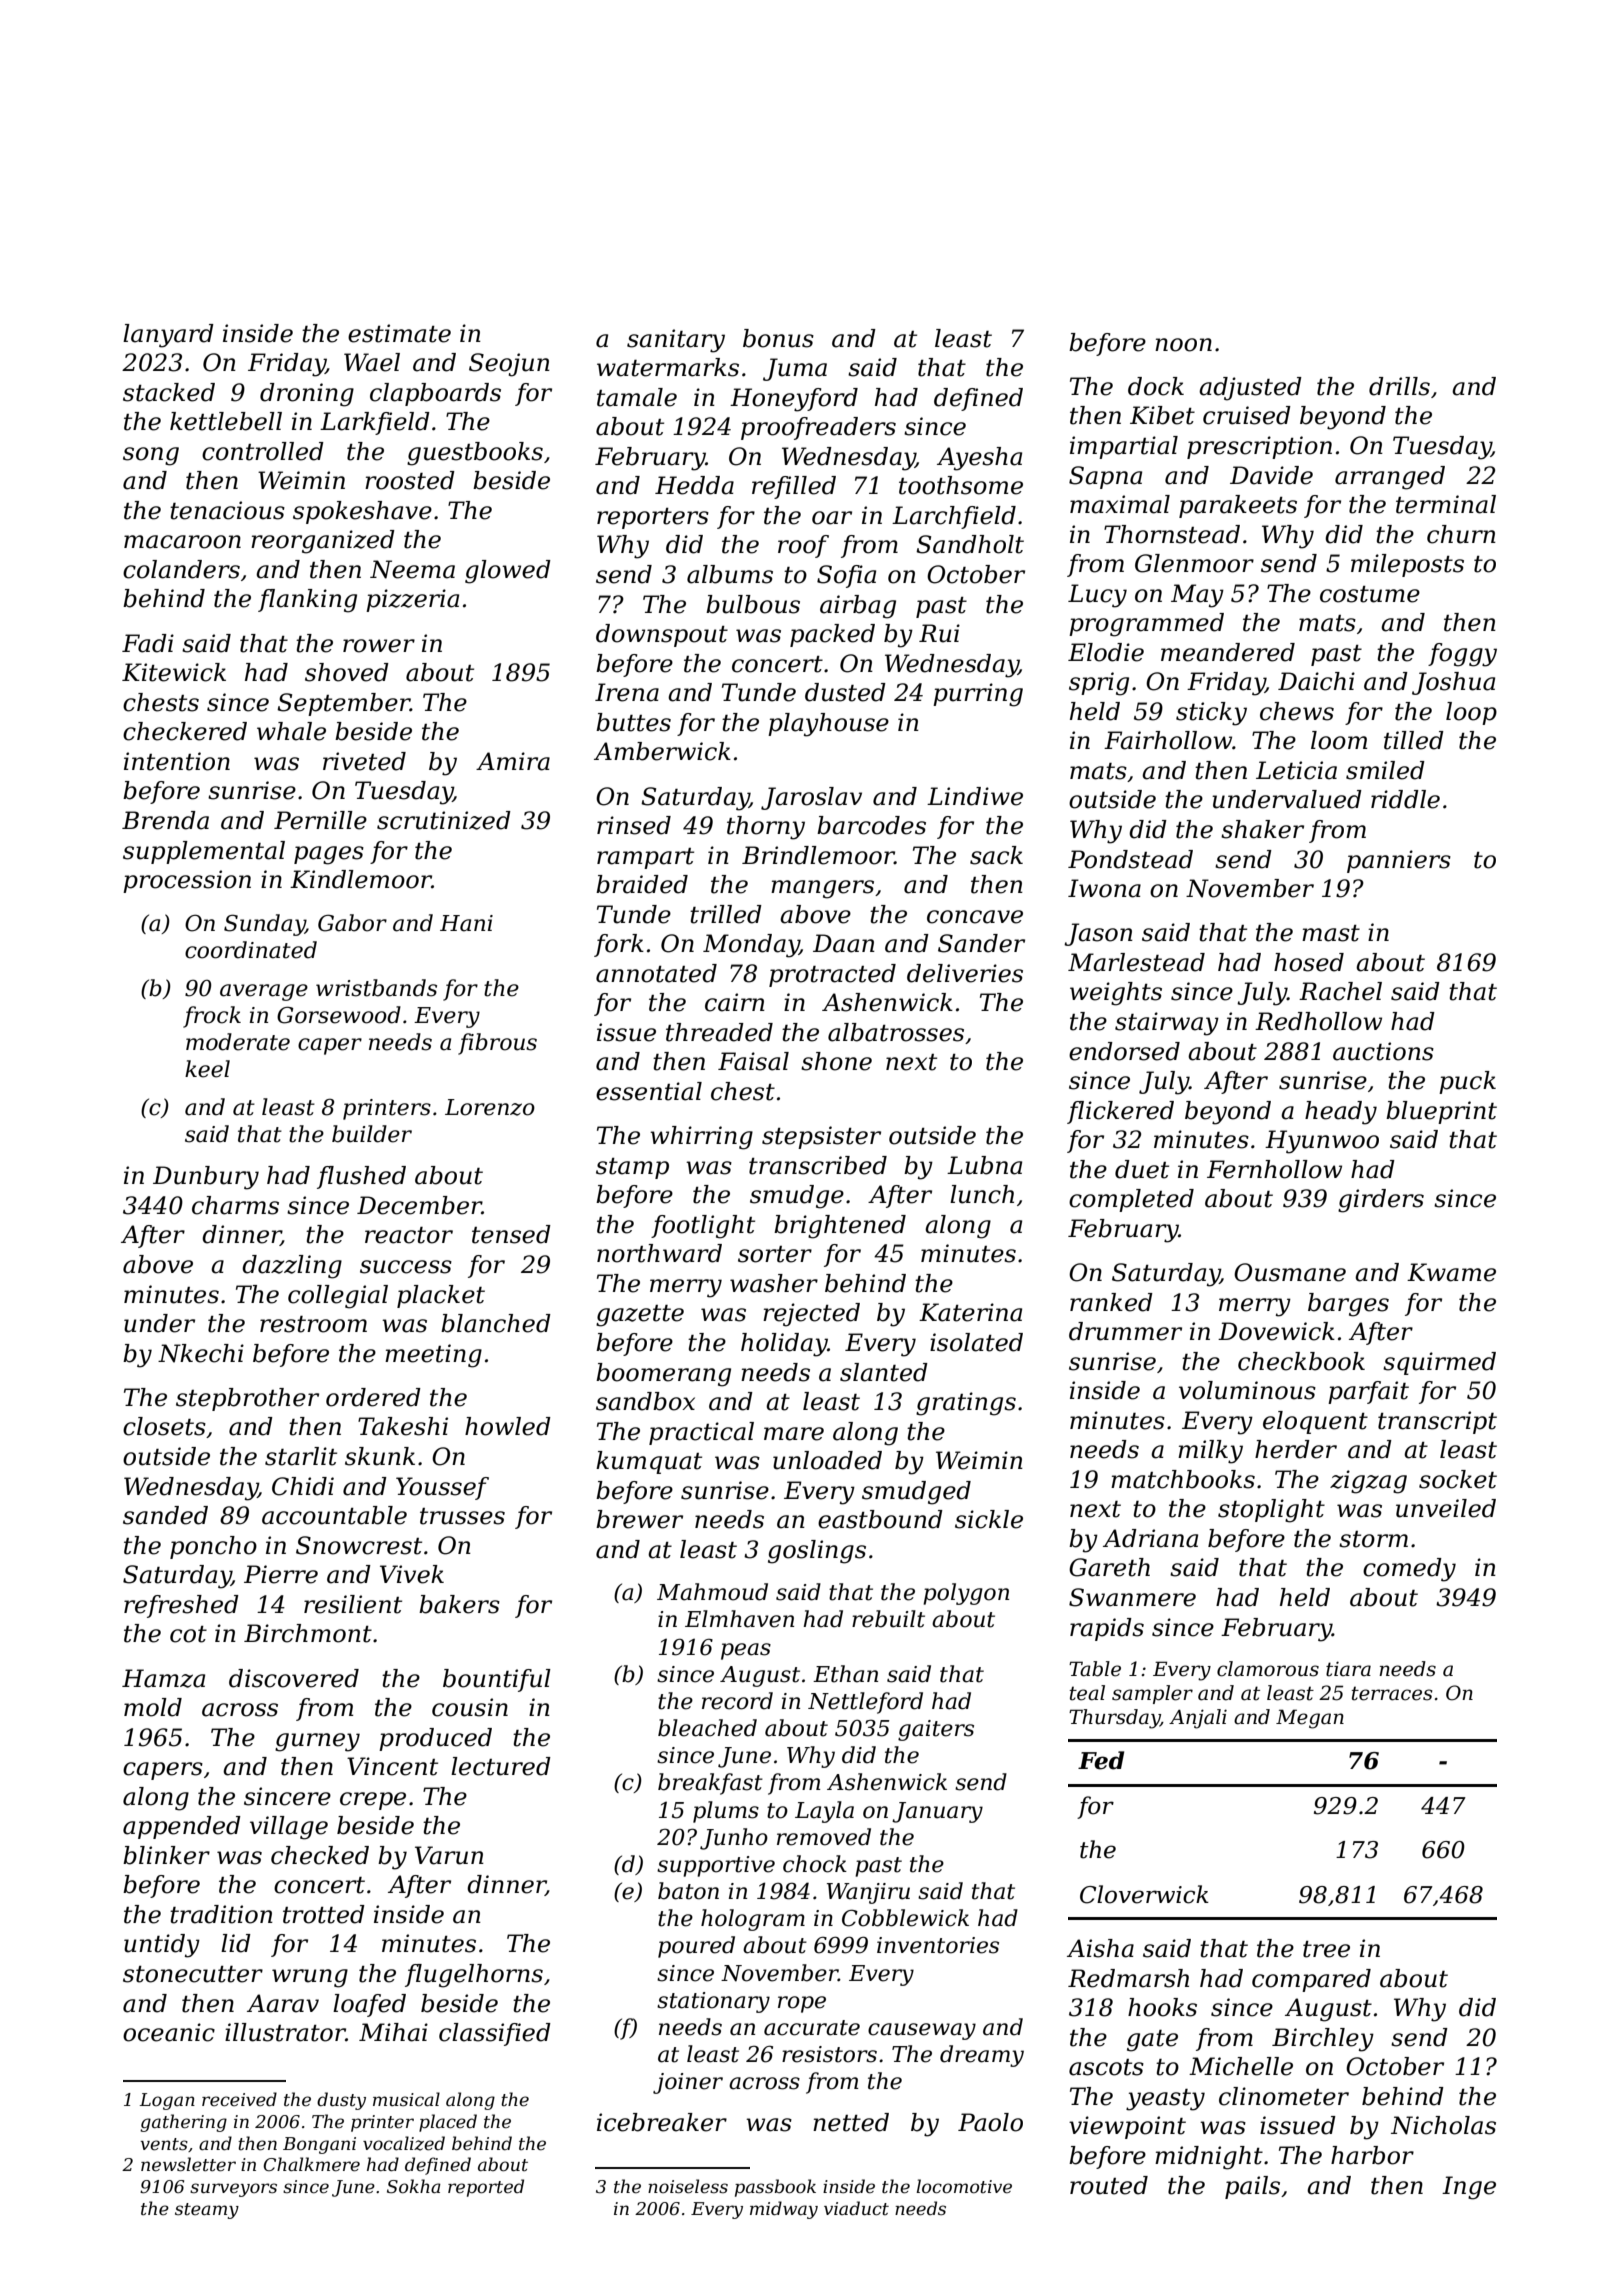 Image resolution: width=1620 pixels, height=2292 pixels. What do you see at coordinates (840, 1227) in the image?
I see `brightened` at bounding box center [840, 1227].
